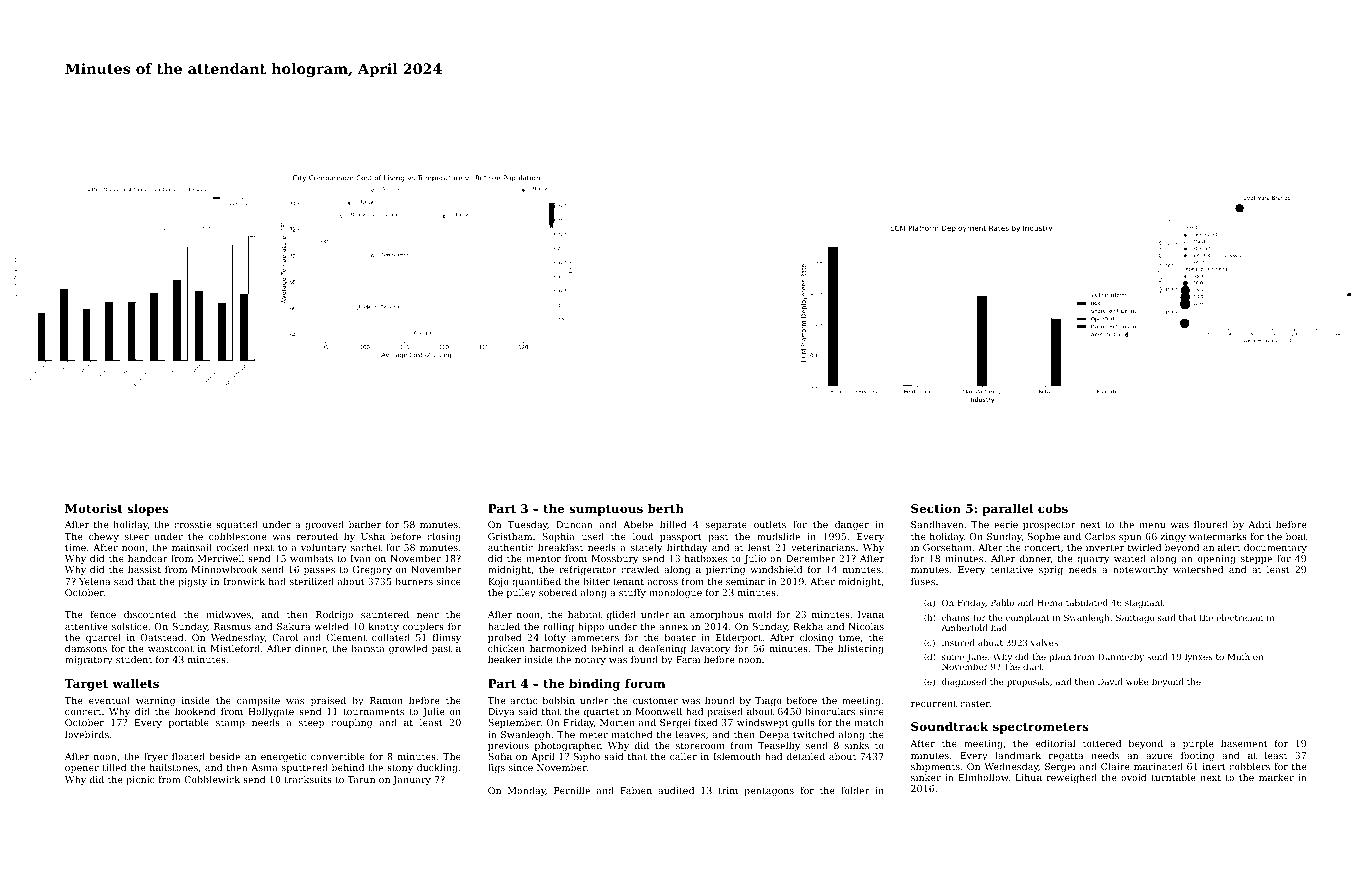 The height and width of the screenshot is (887, 1372). What do you see at coordinates (655, 700) in the screenshot?
I see `customer` at bounding box center [655, 700].
